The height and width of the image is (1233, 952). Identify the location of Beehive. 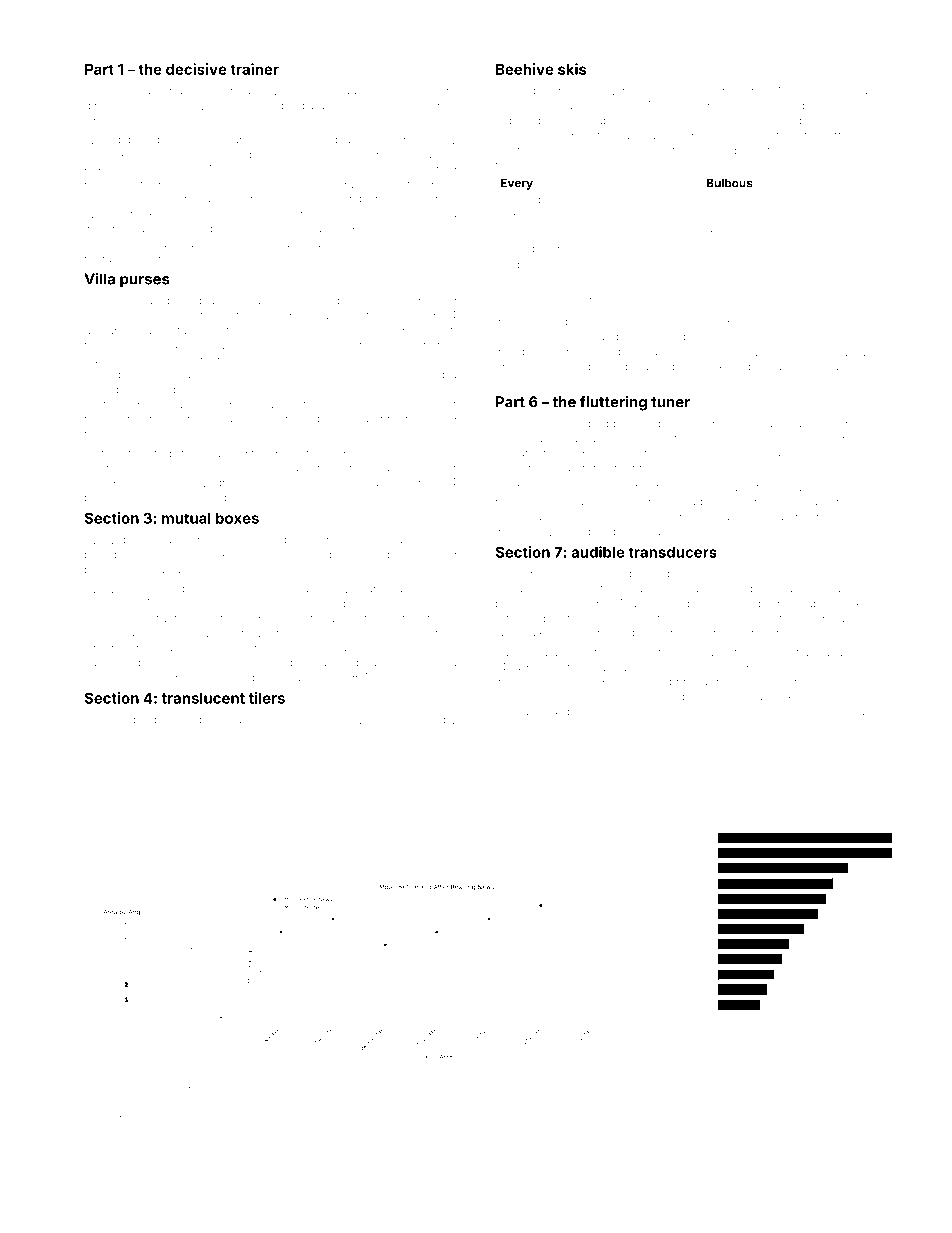
(525, 69).
